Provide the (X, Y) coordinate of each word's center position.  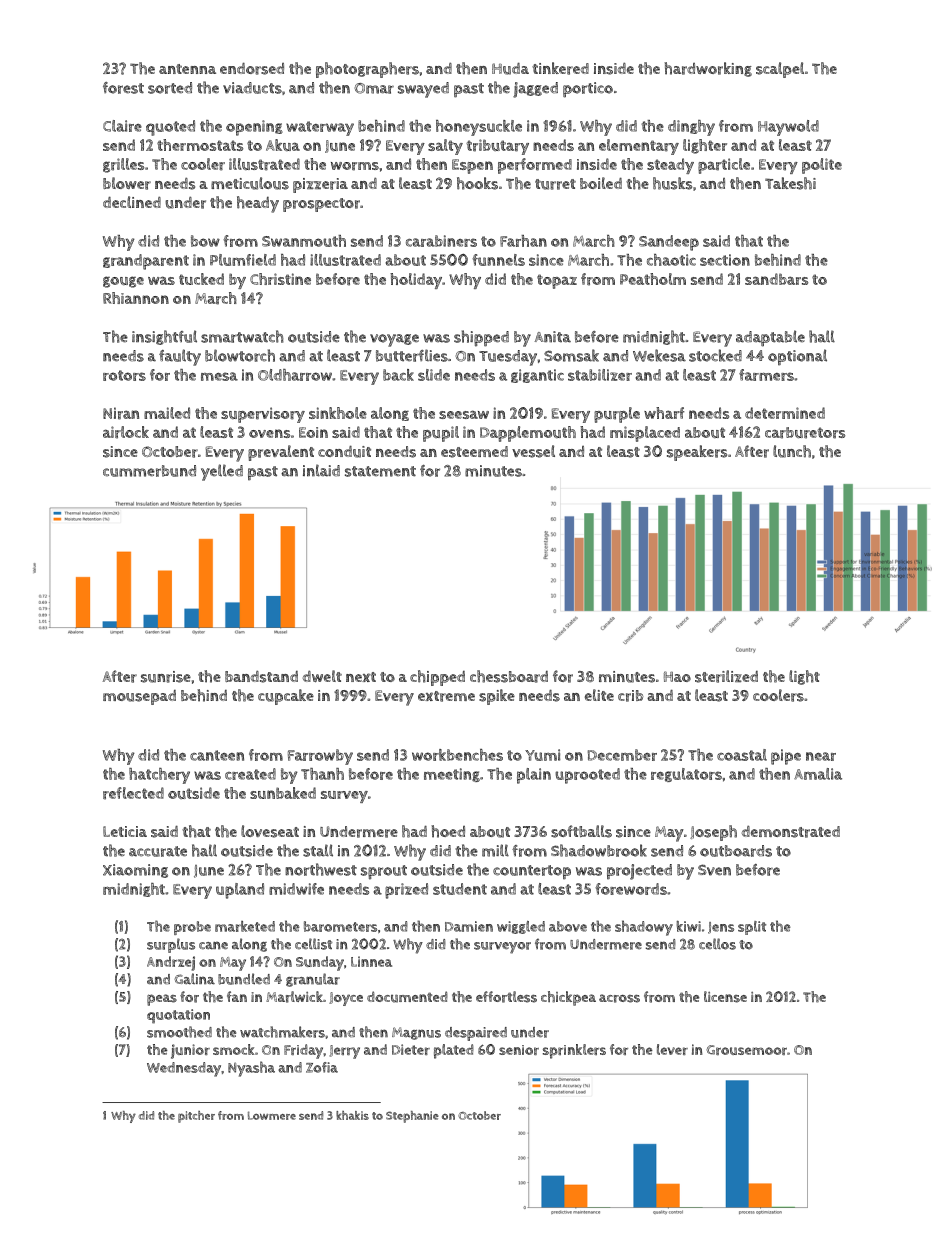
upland (240, 891)
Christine (280, 279)
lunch (792, 451)
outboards (736, 851)
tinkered (560, 68)
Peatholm (653, 279)
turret (555, 184)
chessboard (509, 676)
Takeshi (790, 183)
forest (123, 88)
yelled (222, 472)
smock (233, 1049)
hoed (448, 831)
